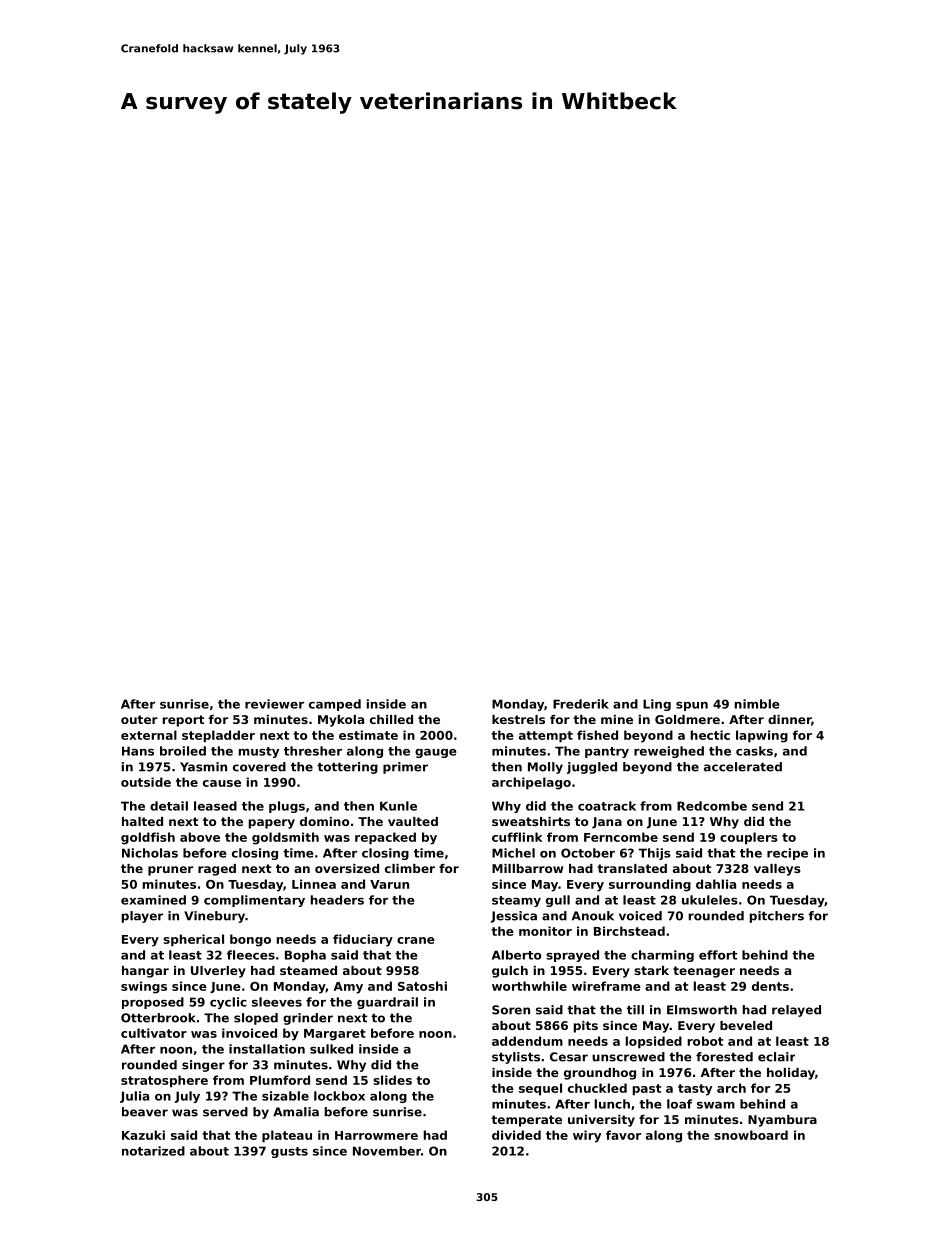 Image resolution: width=952 pixels, height=1233 pixels. I want to click on eclair, so click(776, 1057).
